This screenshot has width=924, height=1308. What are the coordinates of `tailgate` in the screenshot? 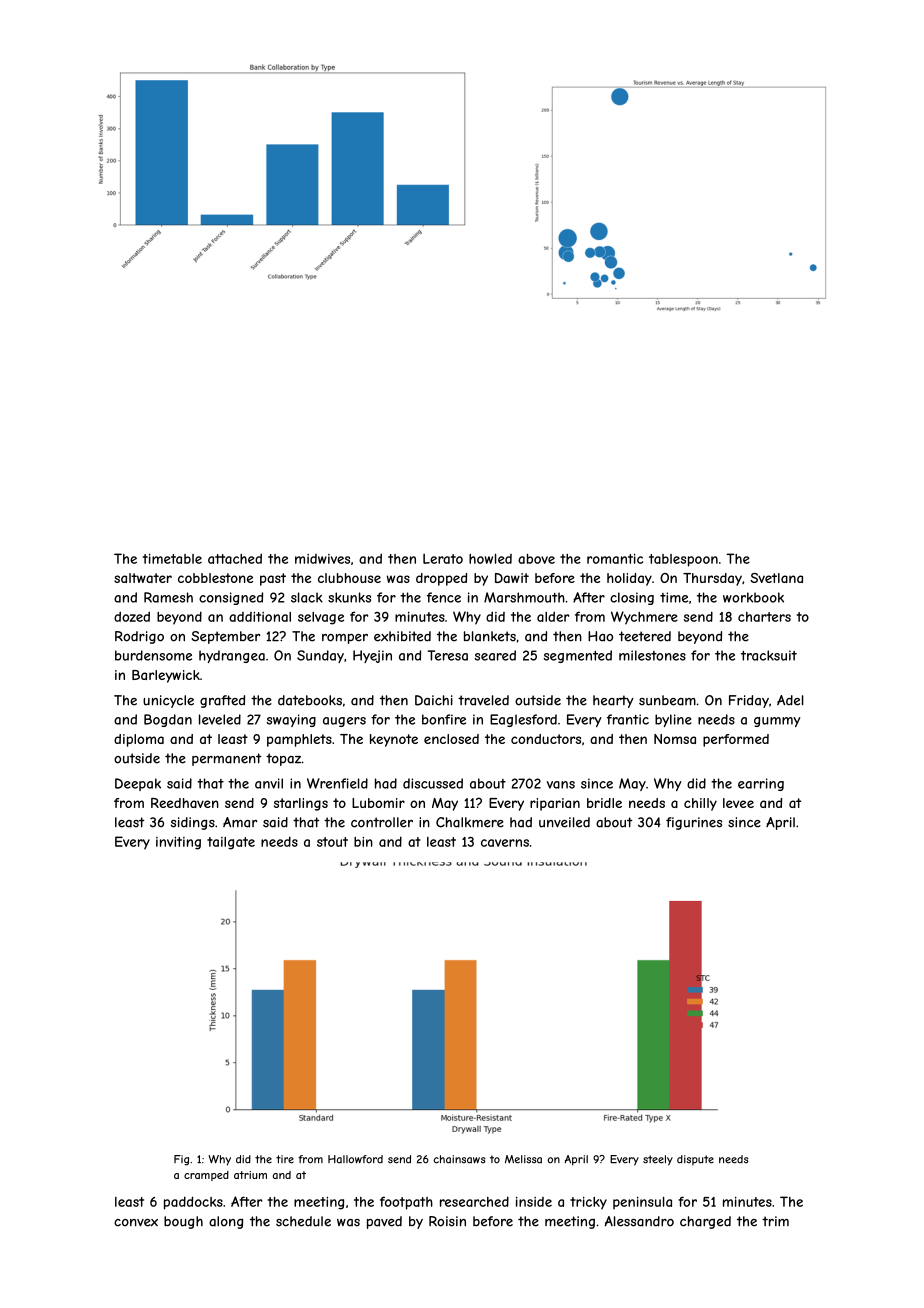 It's located at (231, 843).
